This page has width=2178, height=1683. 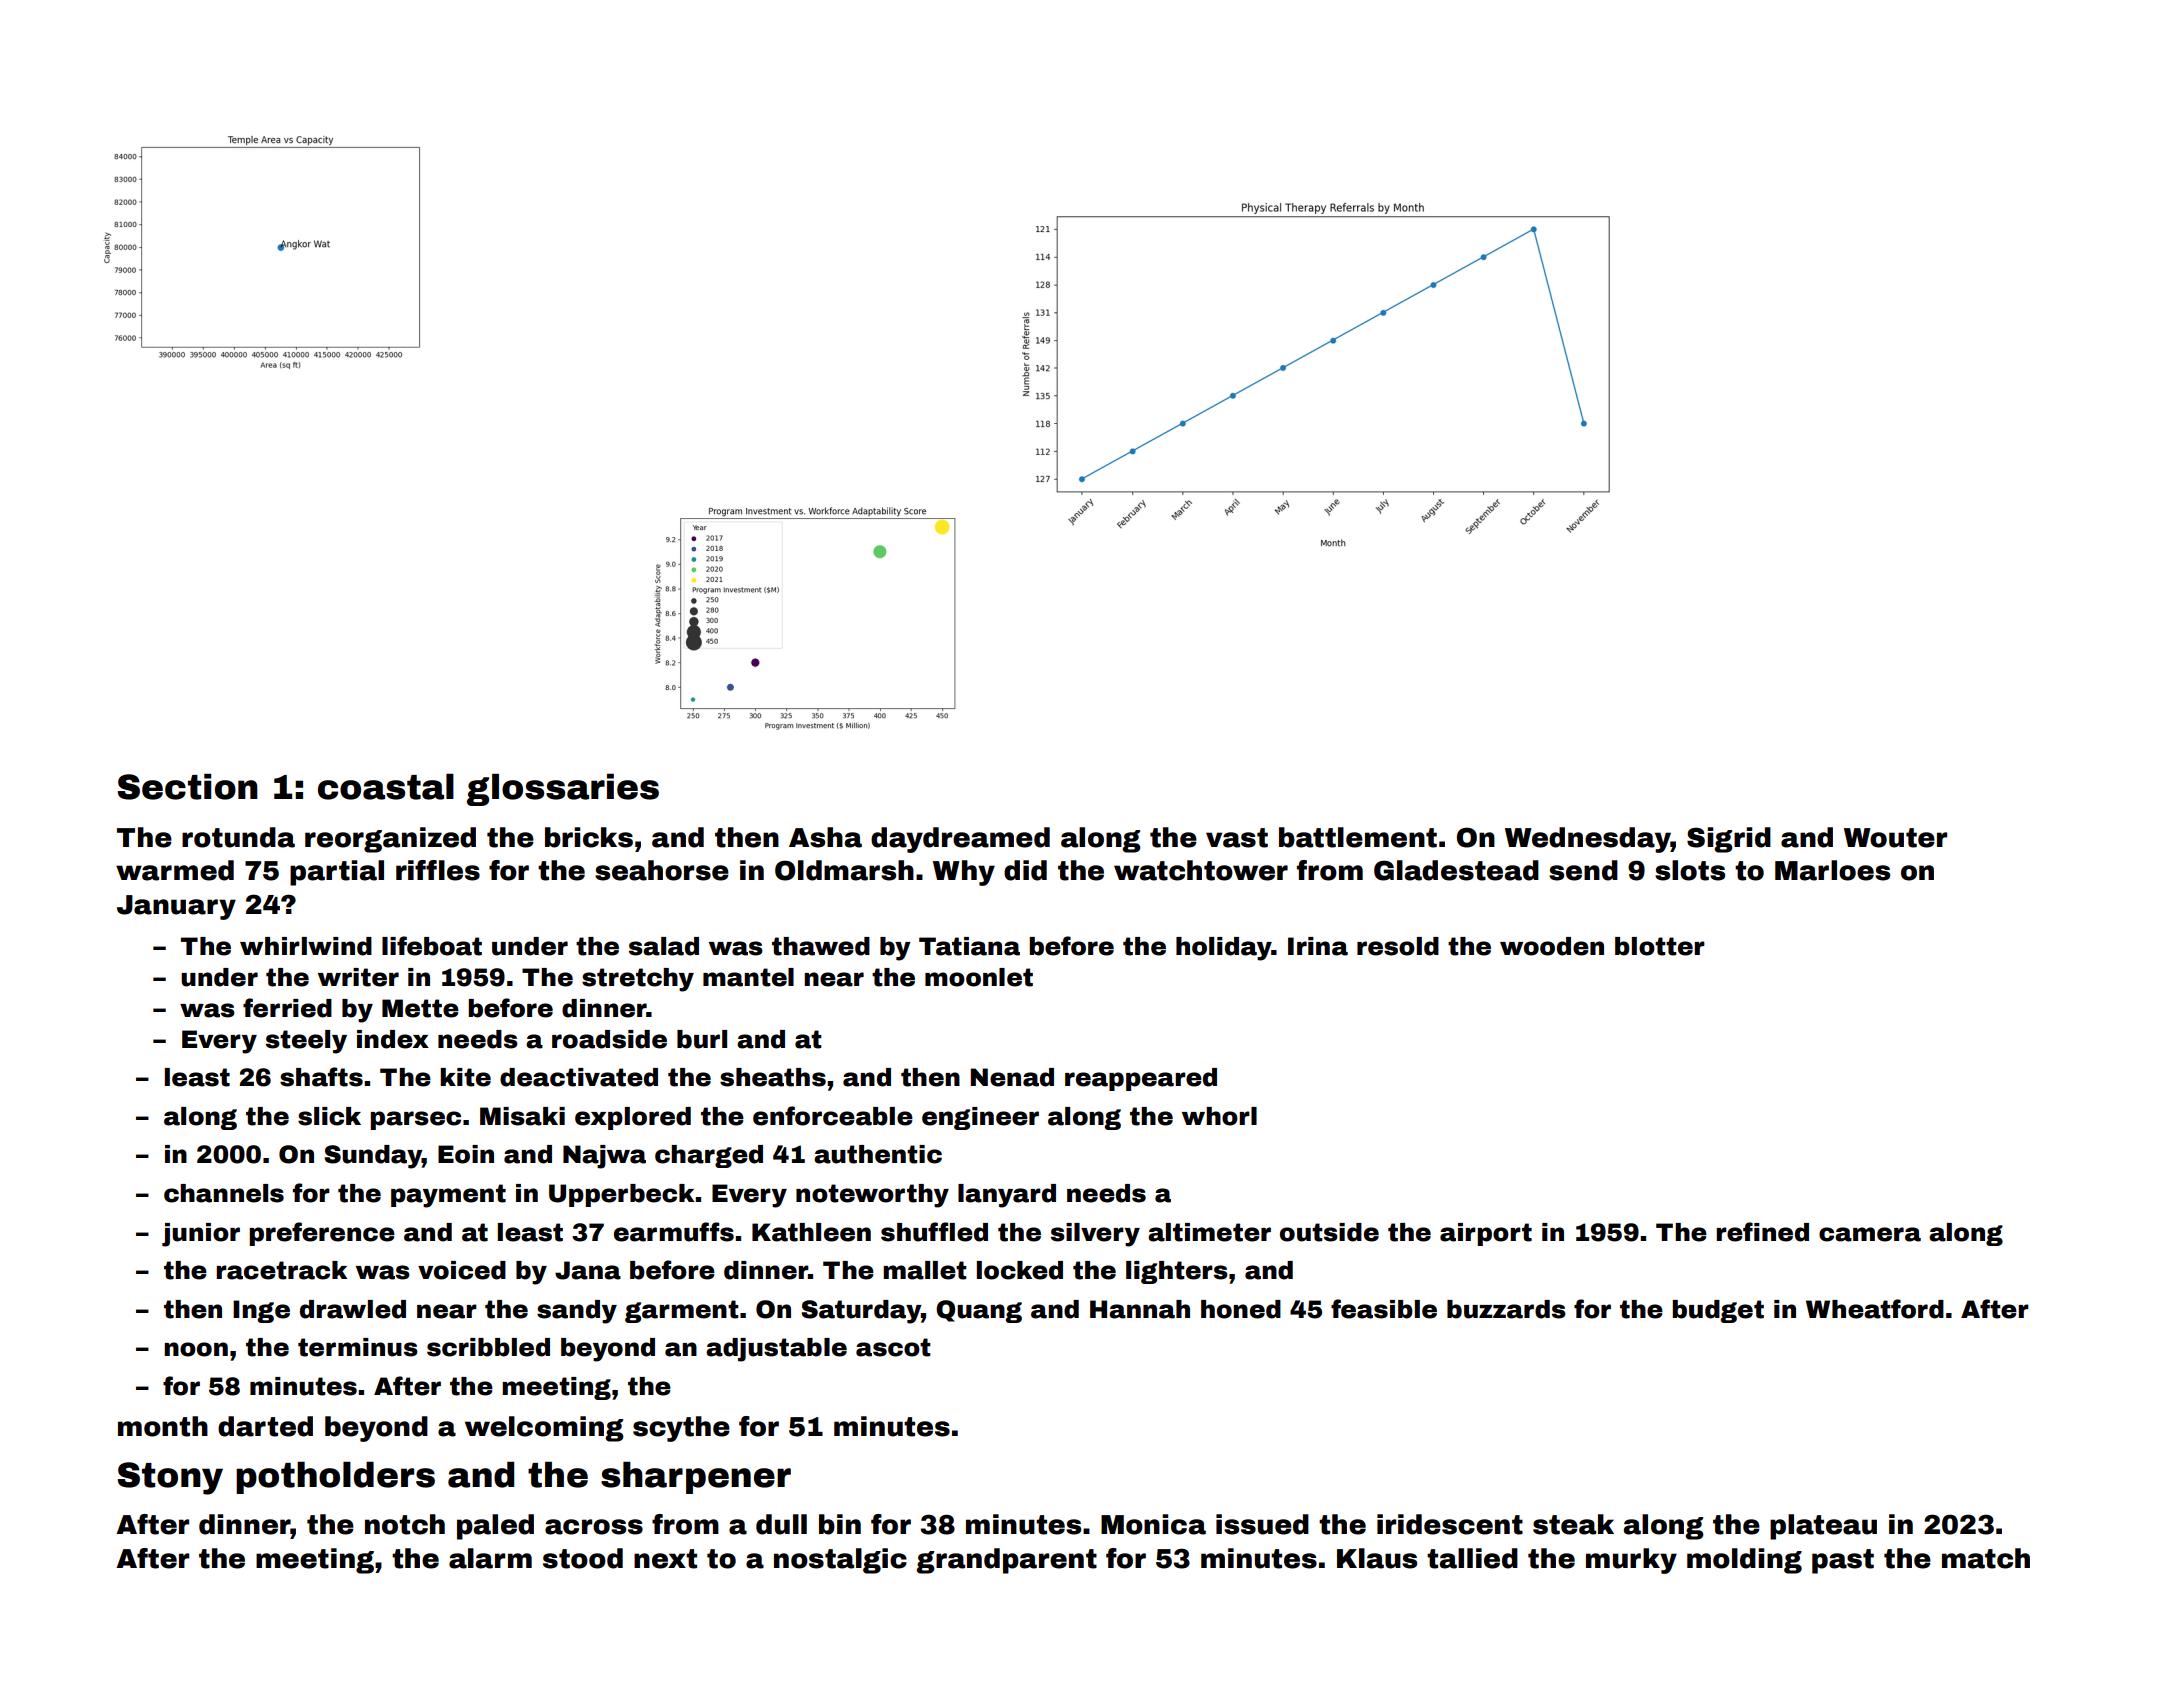 What do you see at coordinates (1573, 1524) in the page?
I see `steak` at bounding box center [1573, 1524].
